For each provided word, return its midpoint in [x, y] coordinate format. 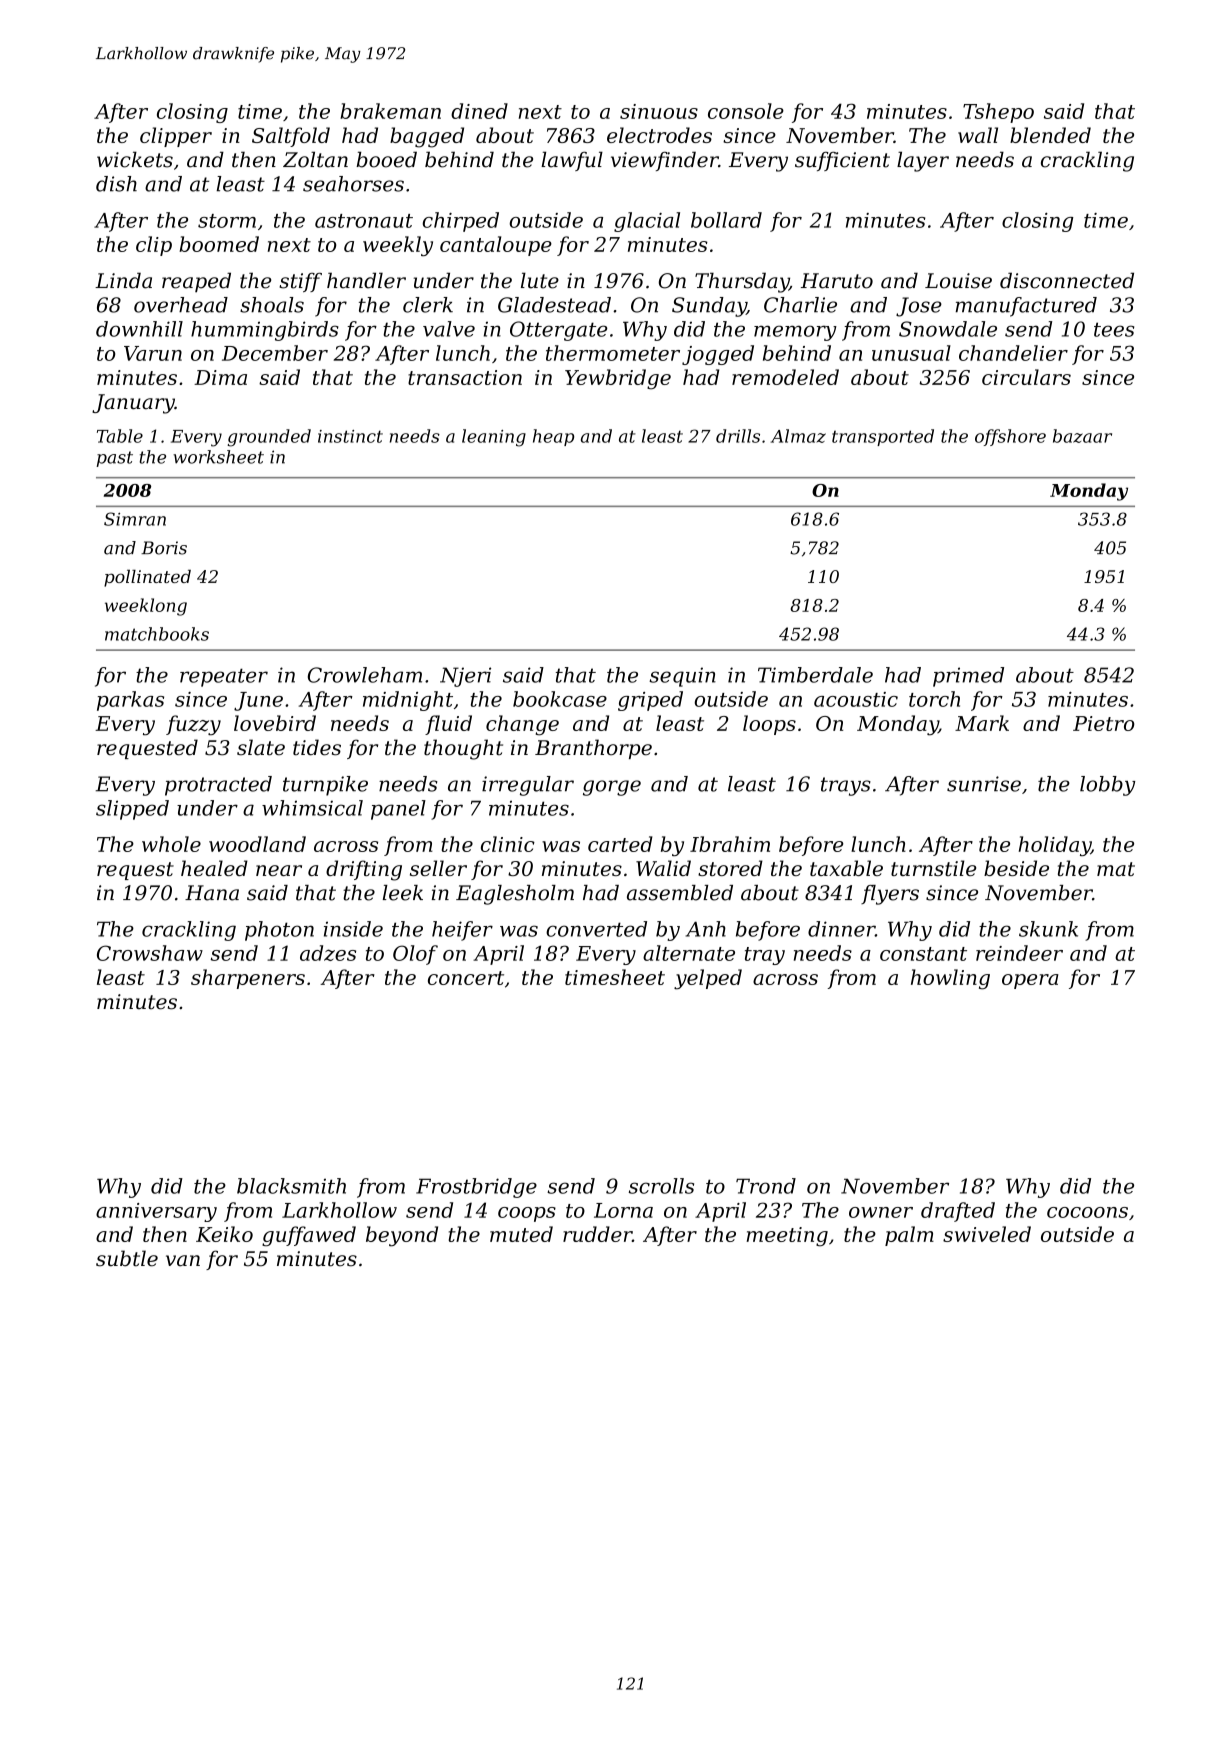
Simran [135, 519]
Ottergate [559, 331]
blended [1050, 135]
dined [479, 111]
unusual [911, 353]
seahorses [353, 184]
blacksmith [291, 1186]
